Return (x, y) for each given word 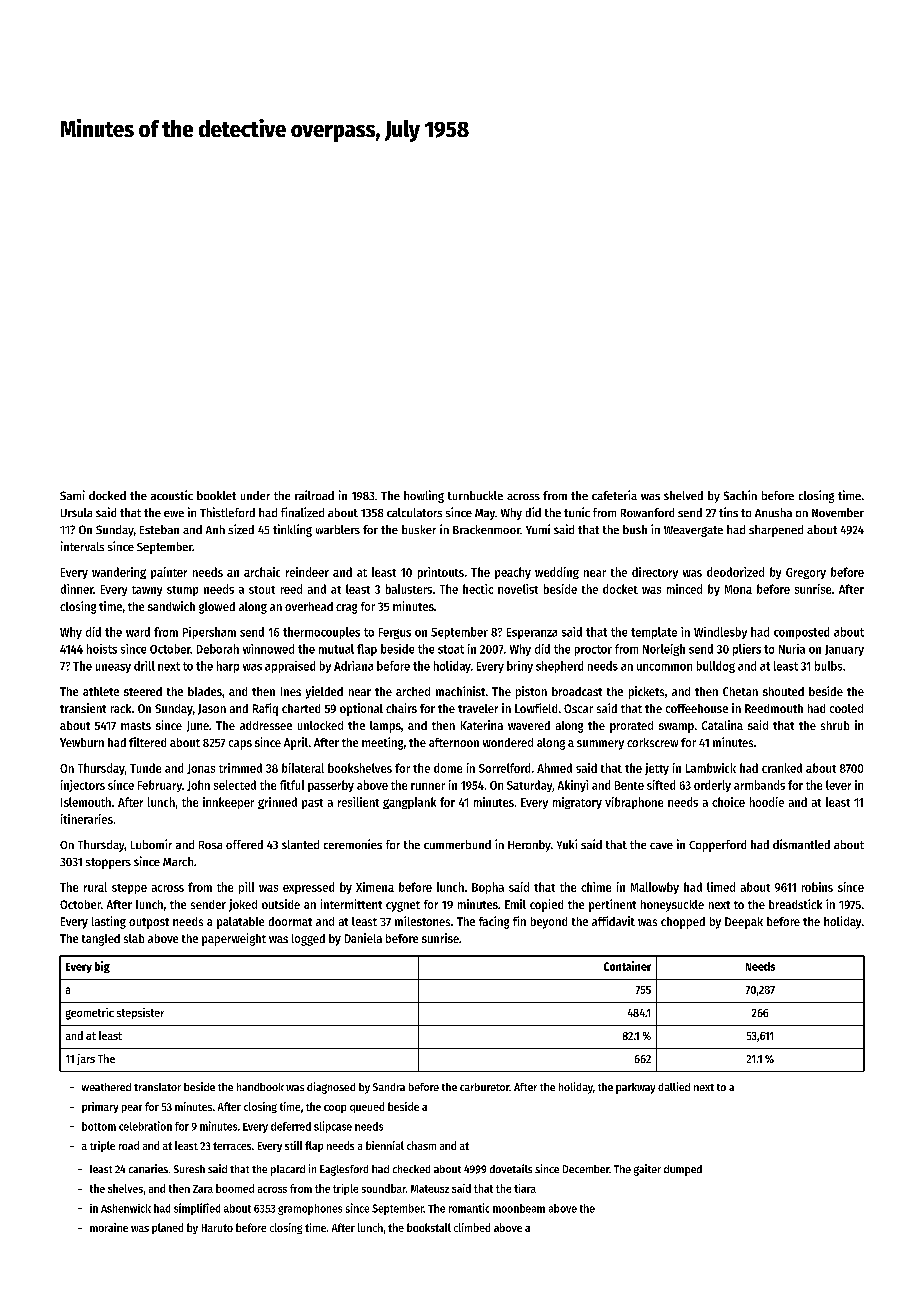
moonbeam (519, 1208)
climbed (472, 1227)
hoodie (767, 802)
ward (138, 632)
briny (520, 667)
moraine (109, 1227)
